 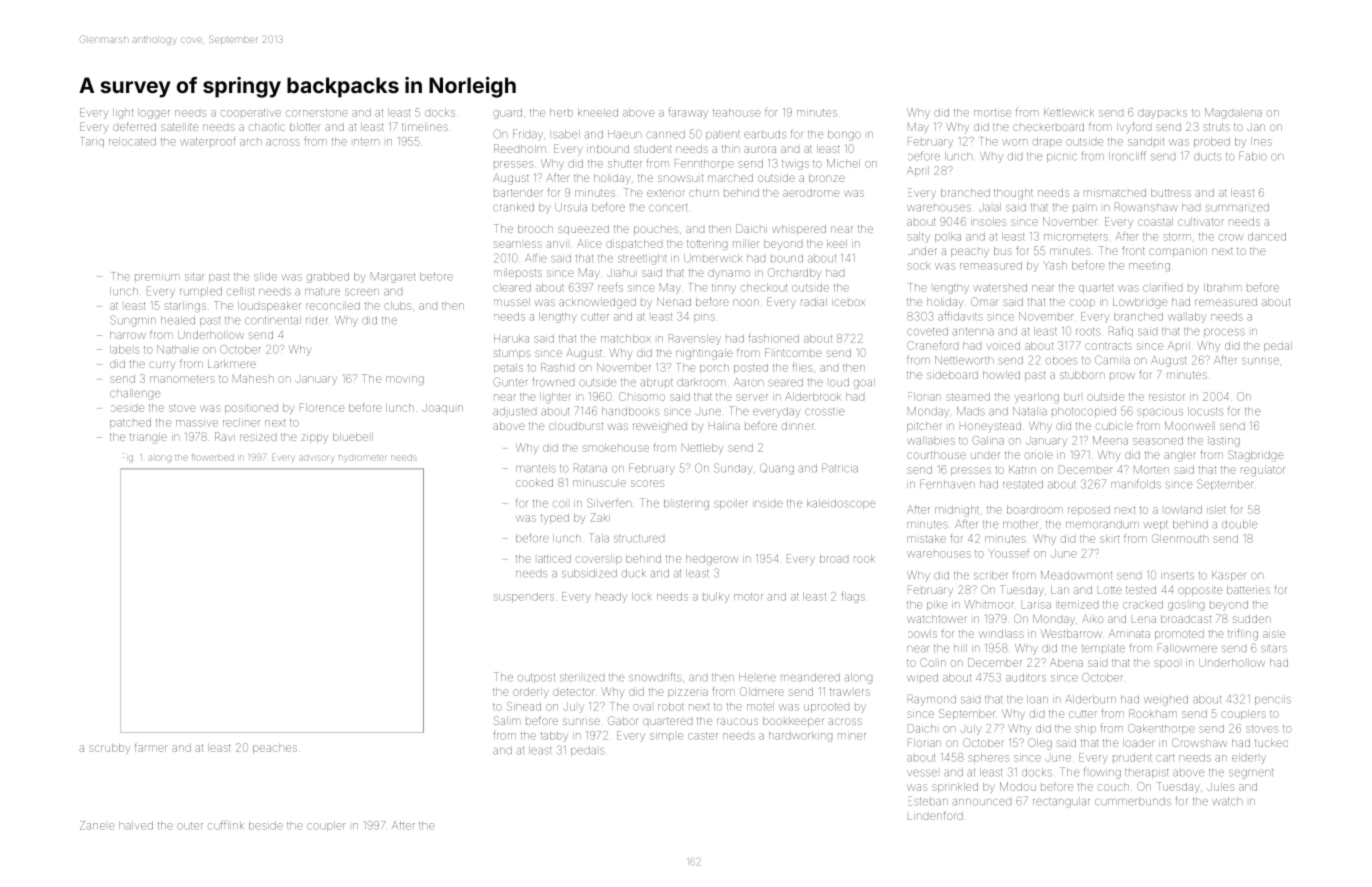 I want to click on challenge, so click(x=135, y=394).
